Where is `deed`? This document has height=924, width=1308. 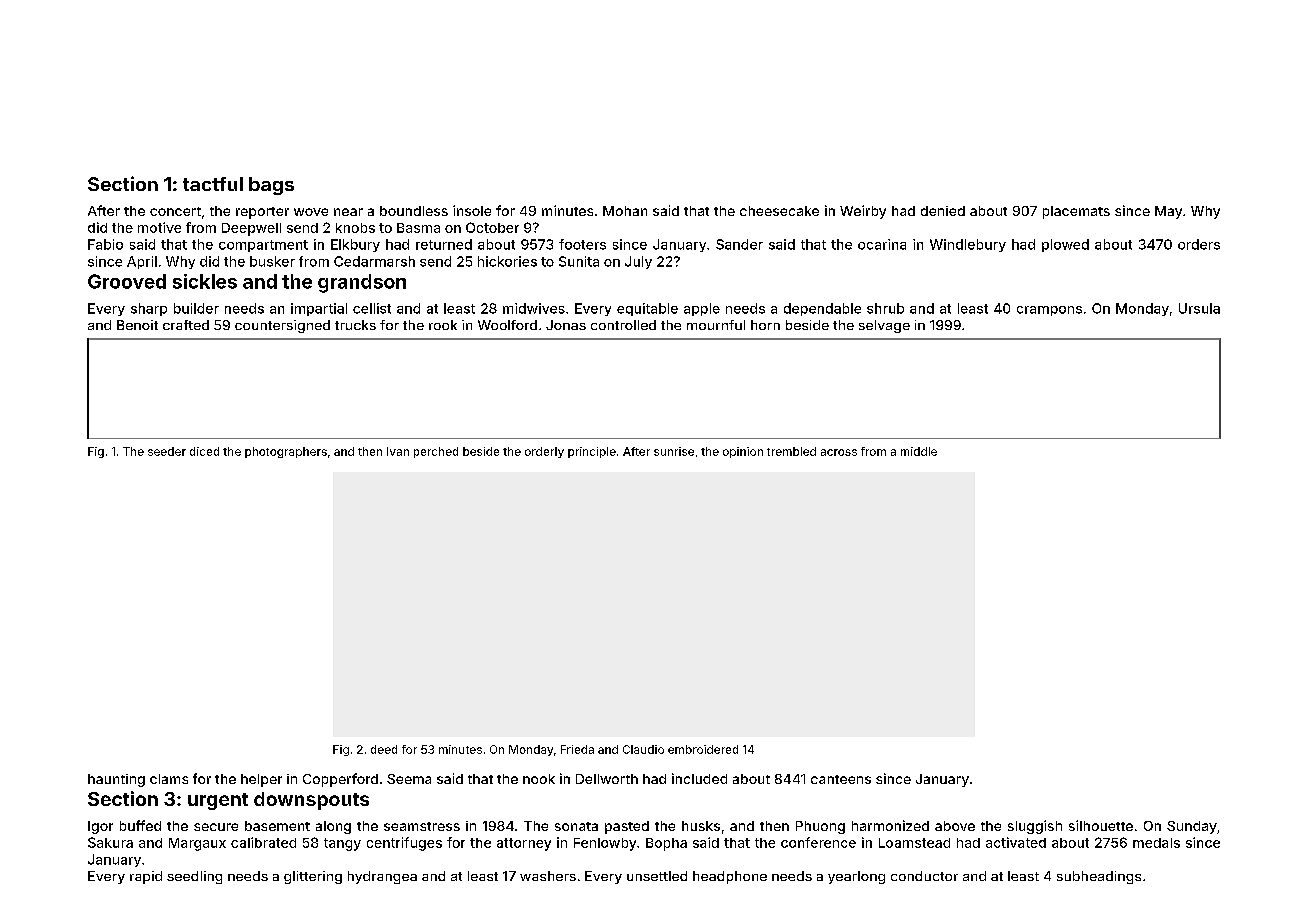 deed is located at coordinates (384, 749).
